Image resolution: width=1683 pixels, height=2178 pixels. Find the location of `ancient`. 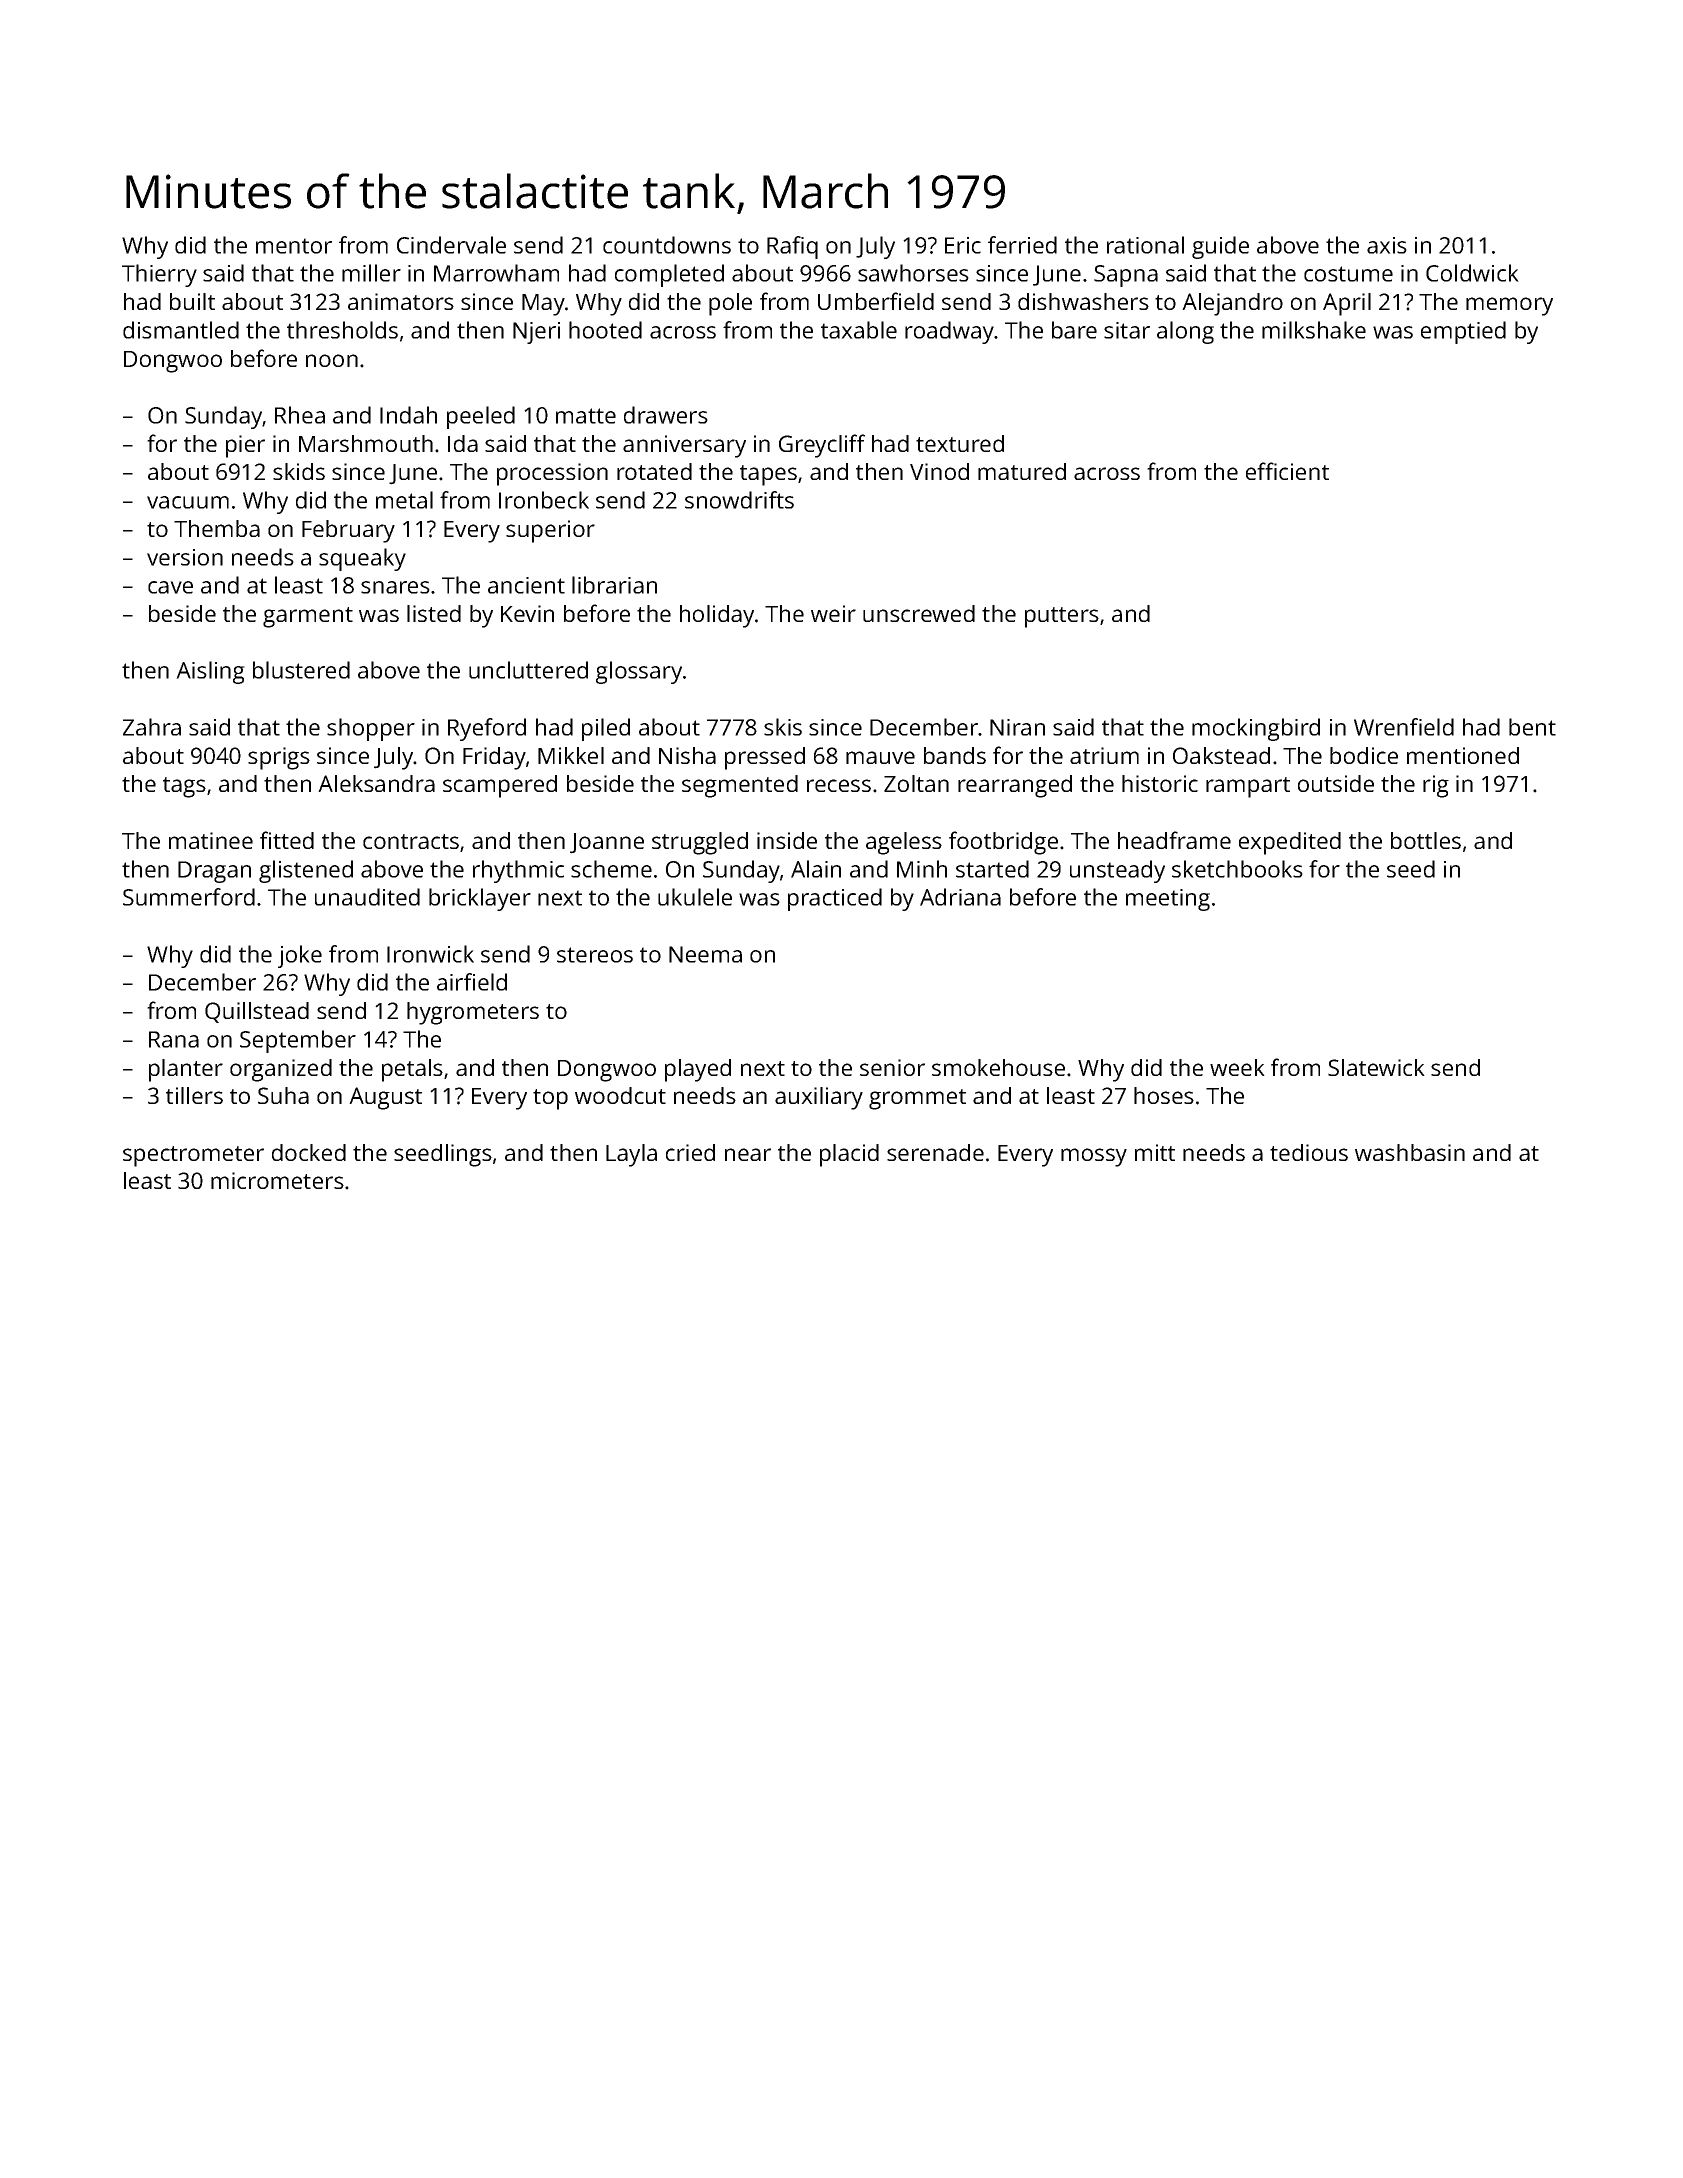

ancient is located at coordinates (526, 585).
